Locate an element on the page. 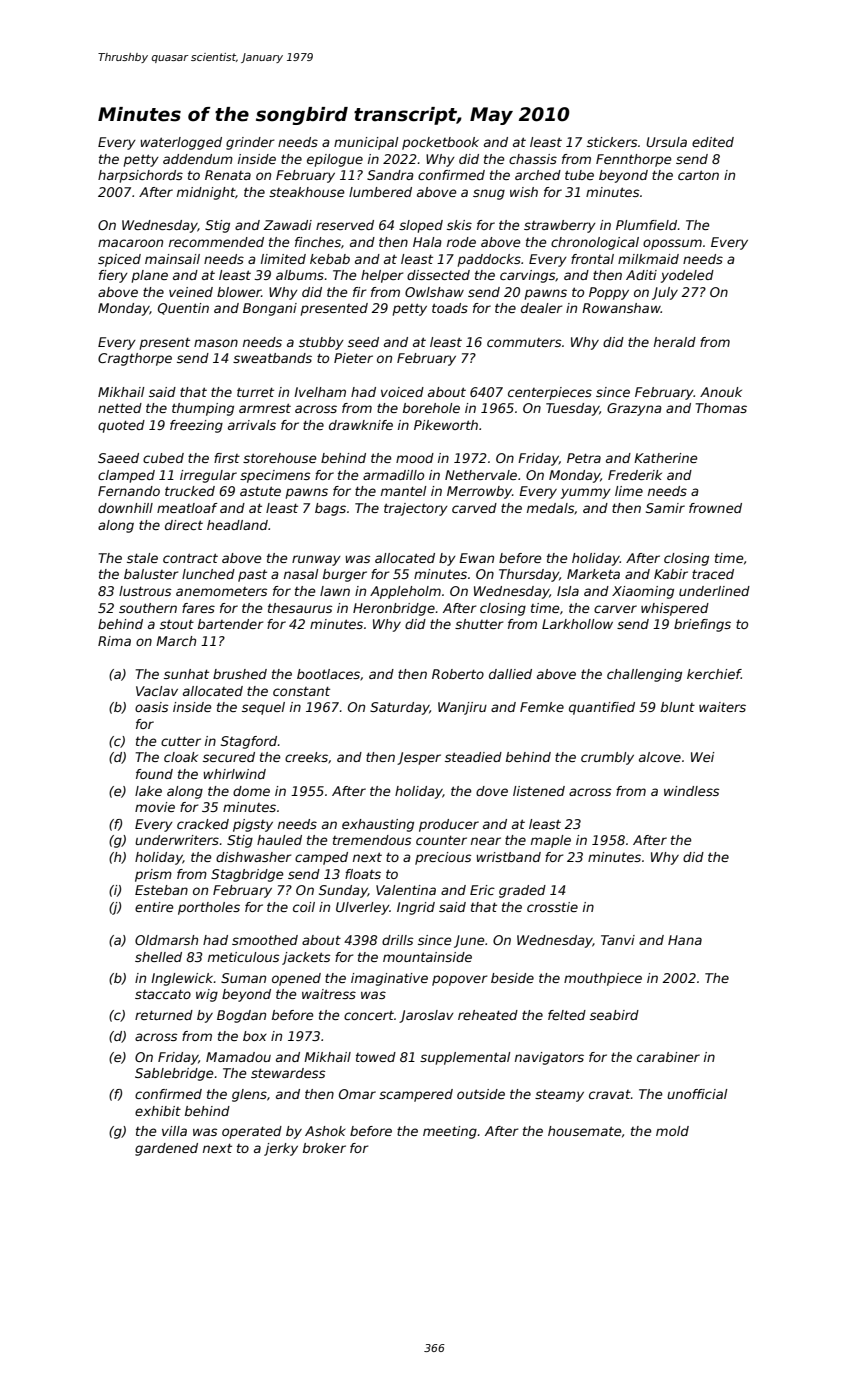 This image has height=1400, width=849. edited is located at coordinates (713, 142).
